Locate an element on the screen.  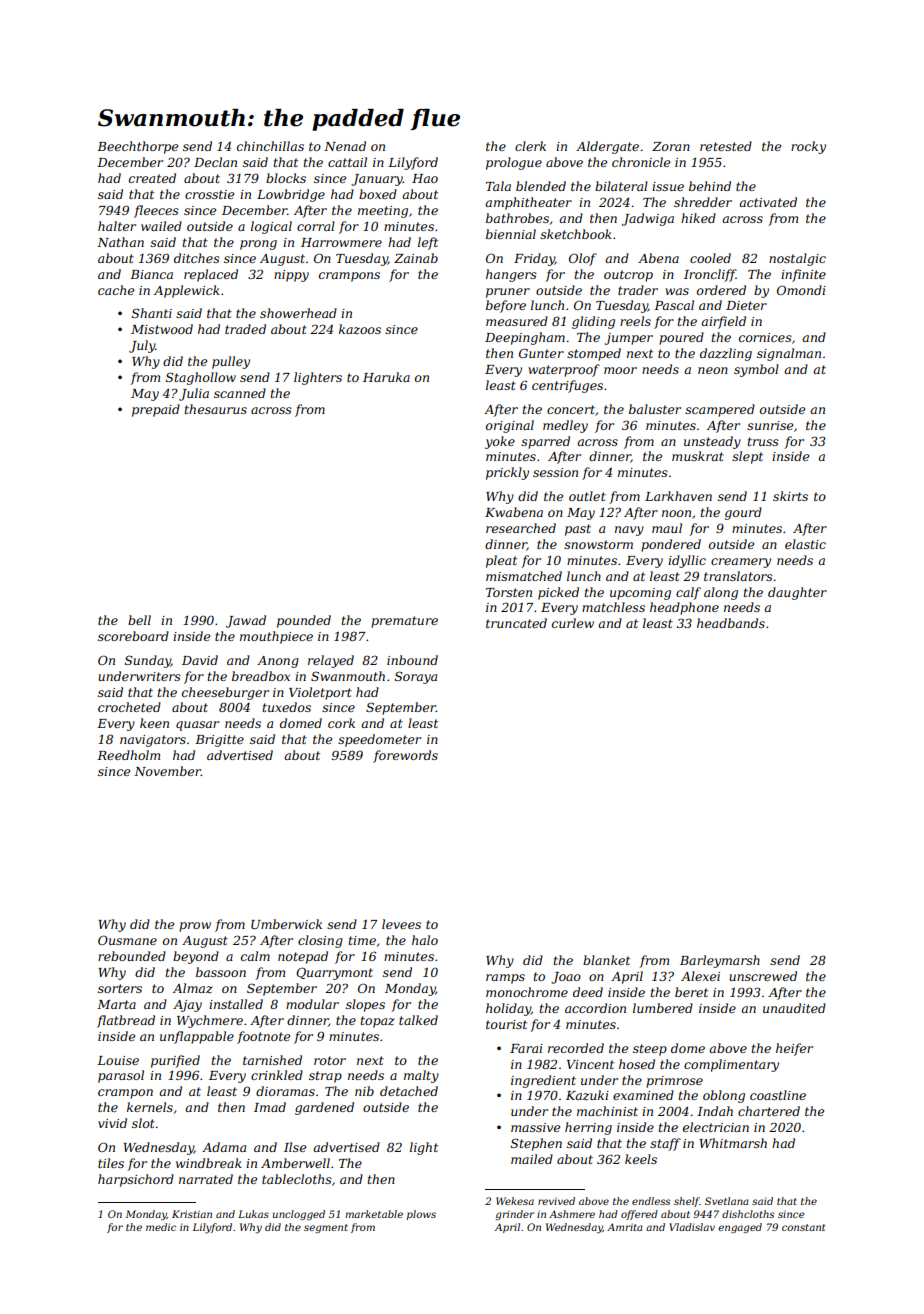
clerk is located at coordinates (530, 146).
